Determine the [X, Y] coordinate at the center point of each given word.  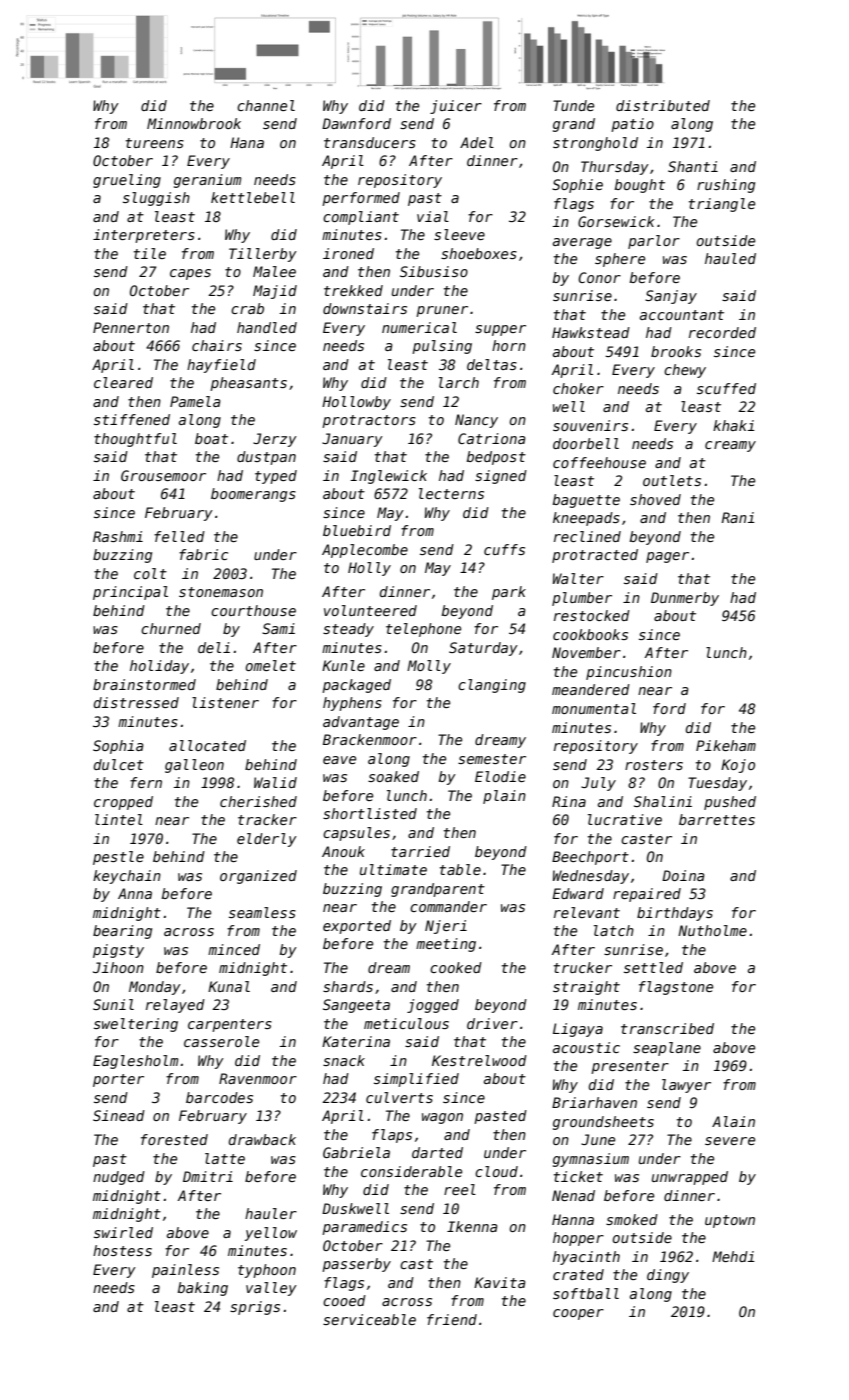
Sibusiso [434, 271]
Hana [247, 142]
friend [452, 1319]
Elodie [500, 776]
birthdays [675, 914]
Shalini [663, 801]
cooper [578, 1314]
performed [361, 199]
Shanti [693, 166]
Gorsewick [616, 221]
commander [448, 906]
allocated [207, 745]
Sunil [113, 1004]
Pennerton [131, 327]
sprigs [255, 1308]
